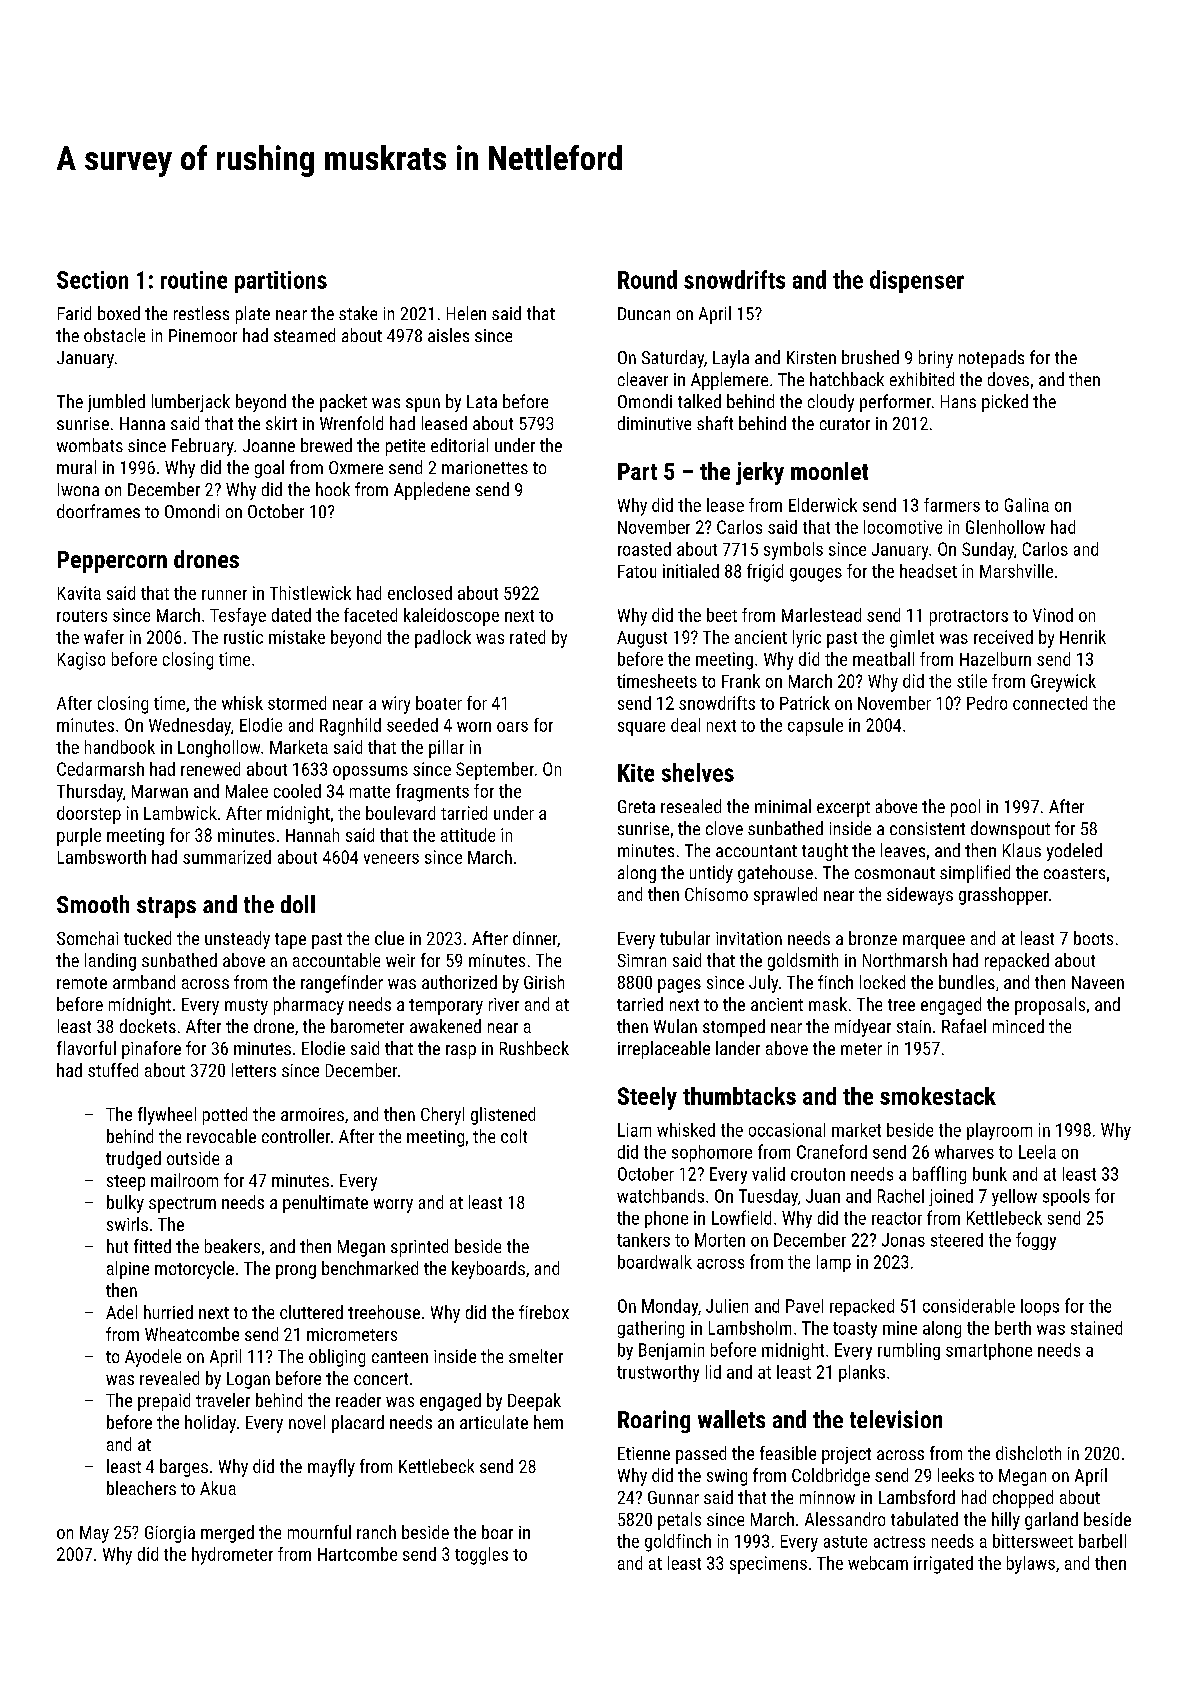 The image size is (1190, 1682). What do you see at coordinates (194, 280) in the document?
I see `routine` at bounding box center [194, 280].
